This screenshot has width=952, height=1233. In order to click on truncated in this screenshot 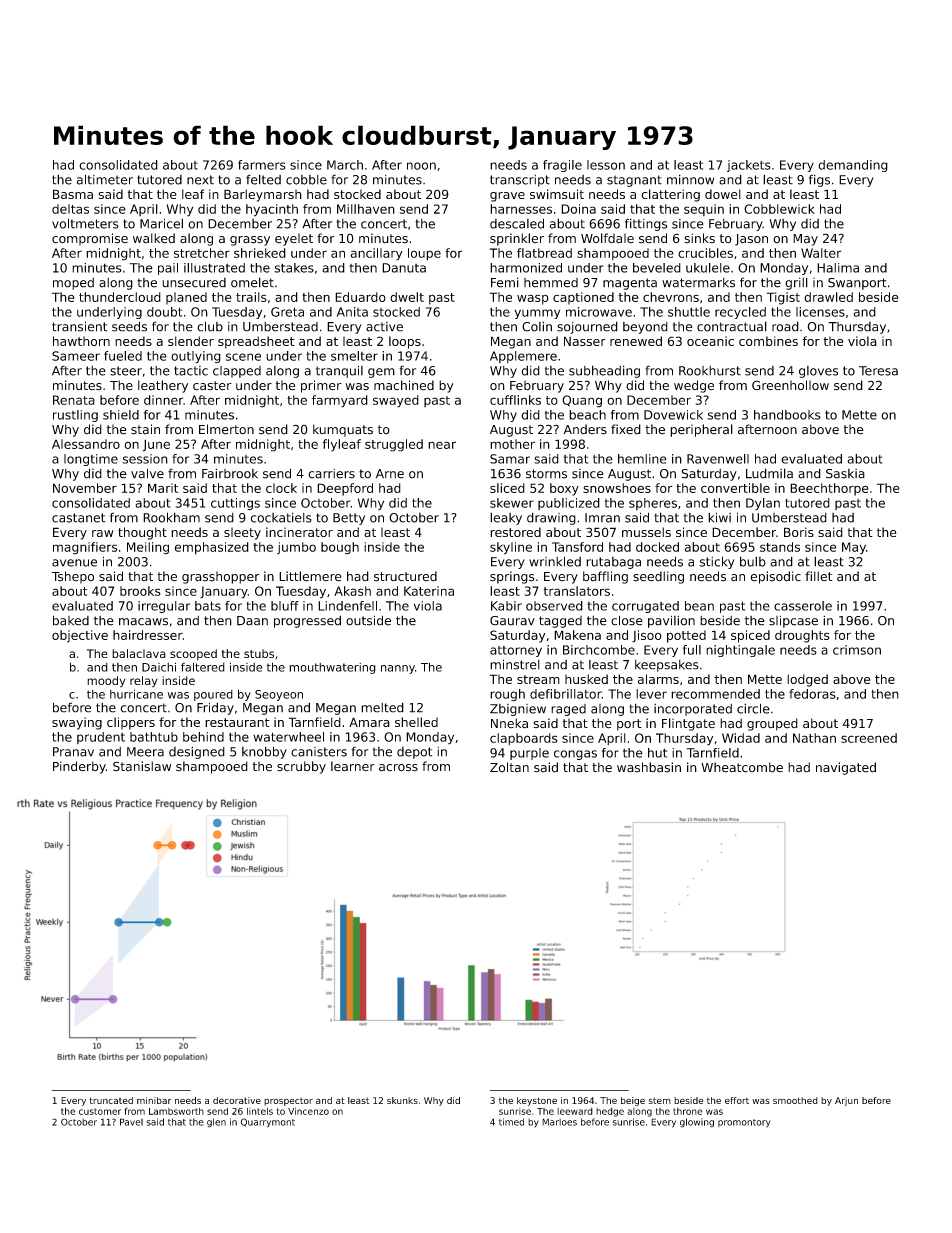, I will do `click(111, 1100)`.
